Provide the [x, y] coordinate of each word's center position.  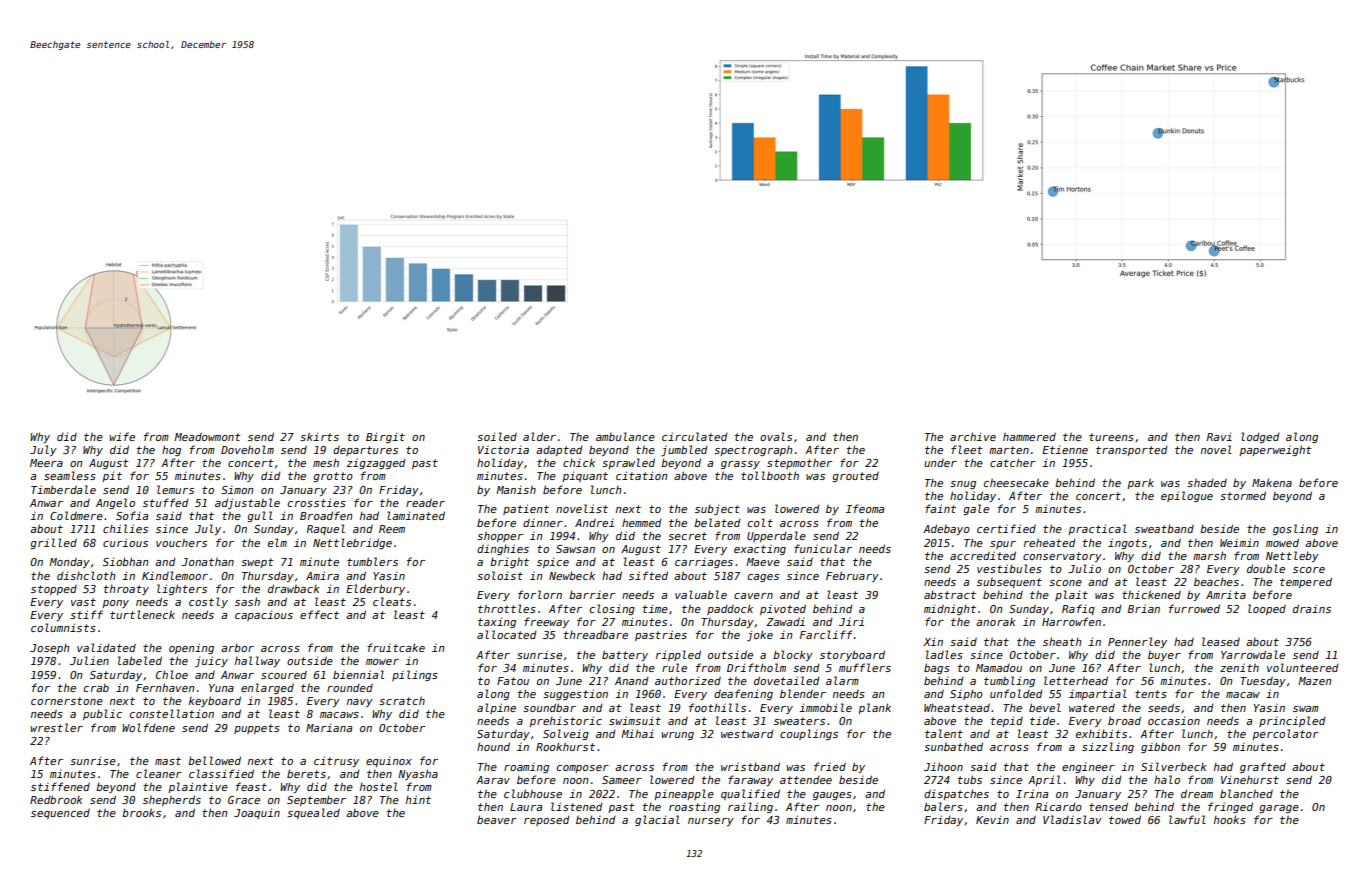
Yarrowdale [1253, 654]
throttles [507, 608]
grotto [333, 477]
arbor [237, 647]
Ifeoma [865, 508]
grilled [53, 543]
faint [940, 508]
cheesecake [1016, 482]
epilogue [1187, 496]
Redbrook [56, 799]
